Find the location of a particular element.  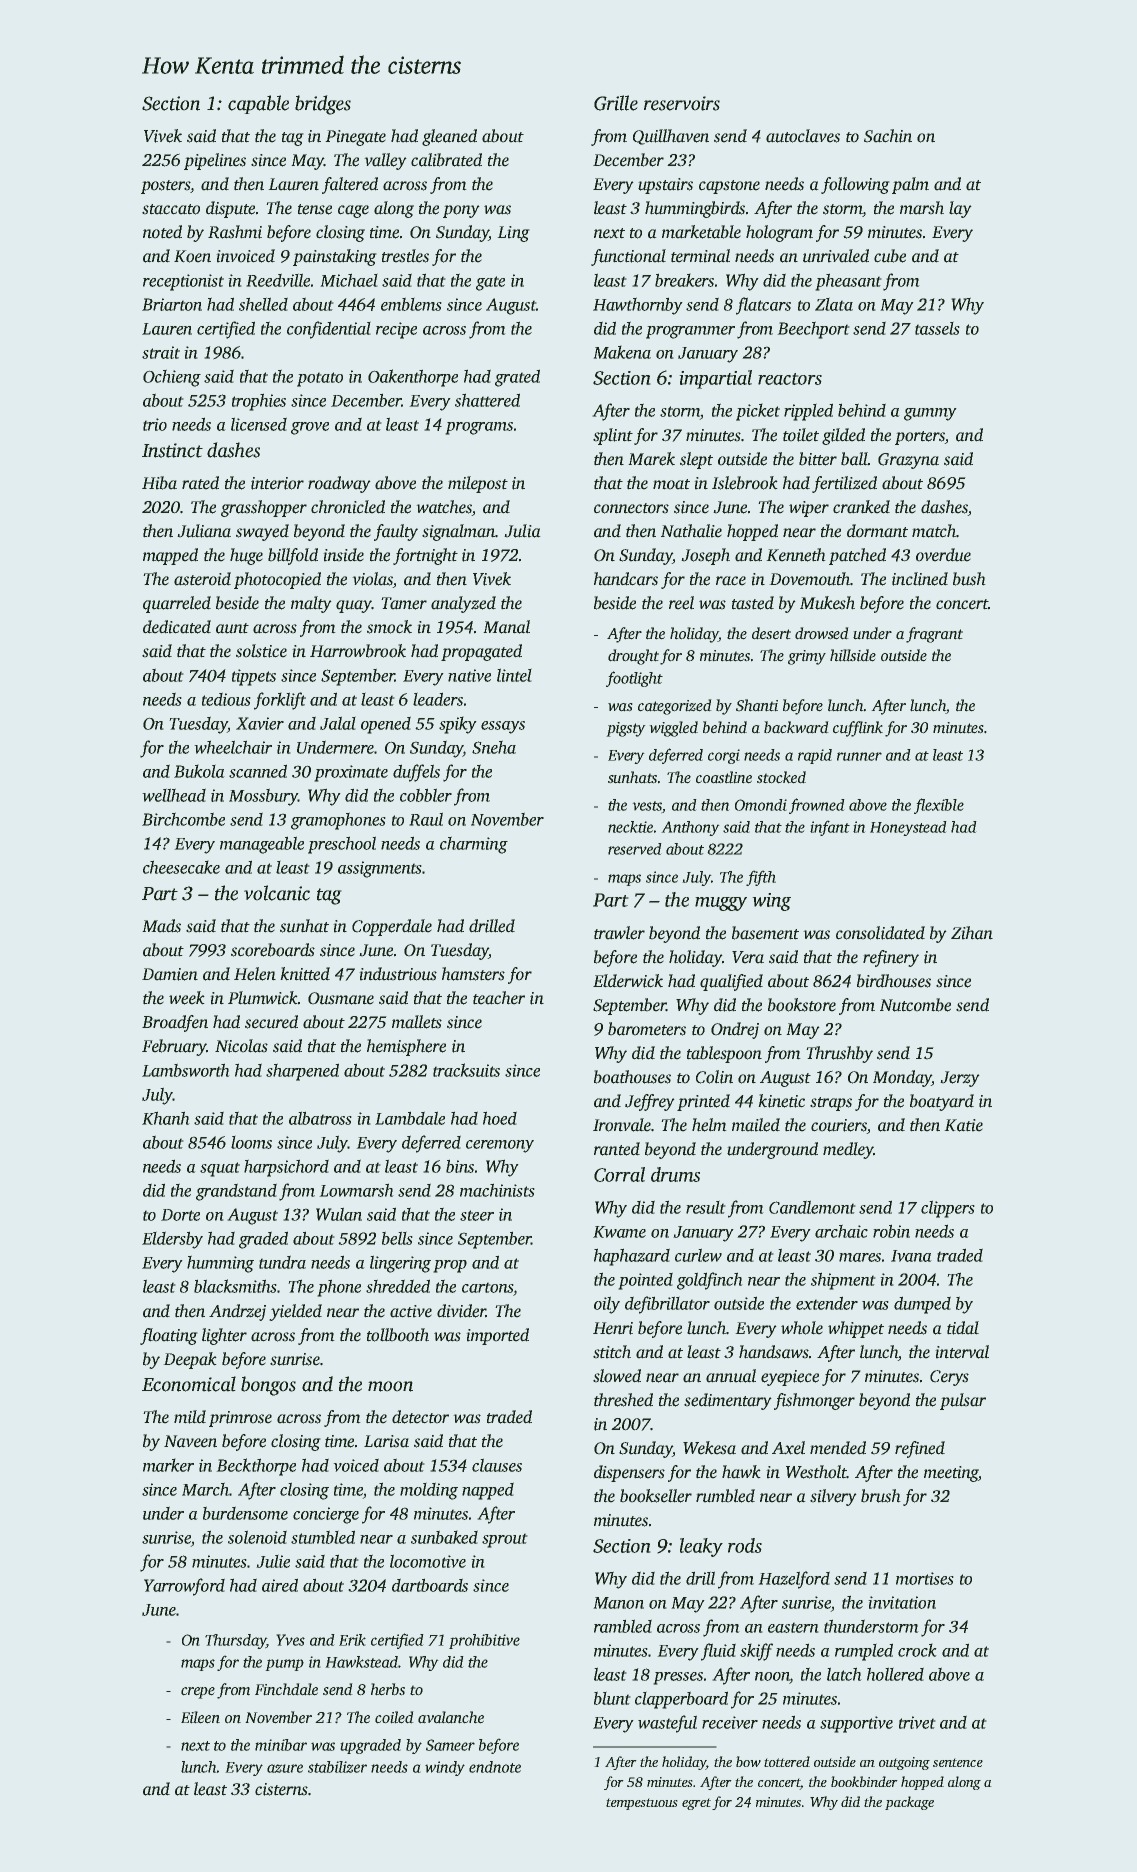

Nicolas is located at coordinates (241, 1046).
